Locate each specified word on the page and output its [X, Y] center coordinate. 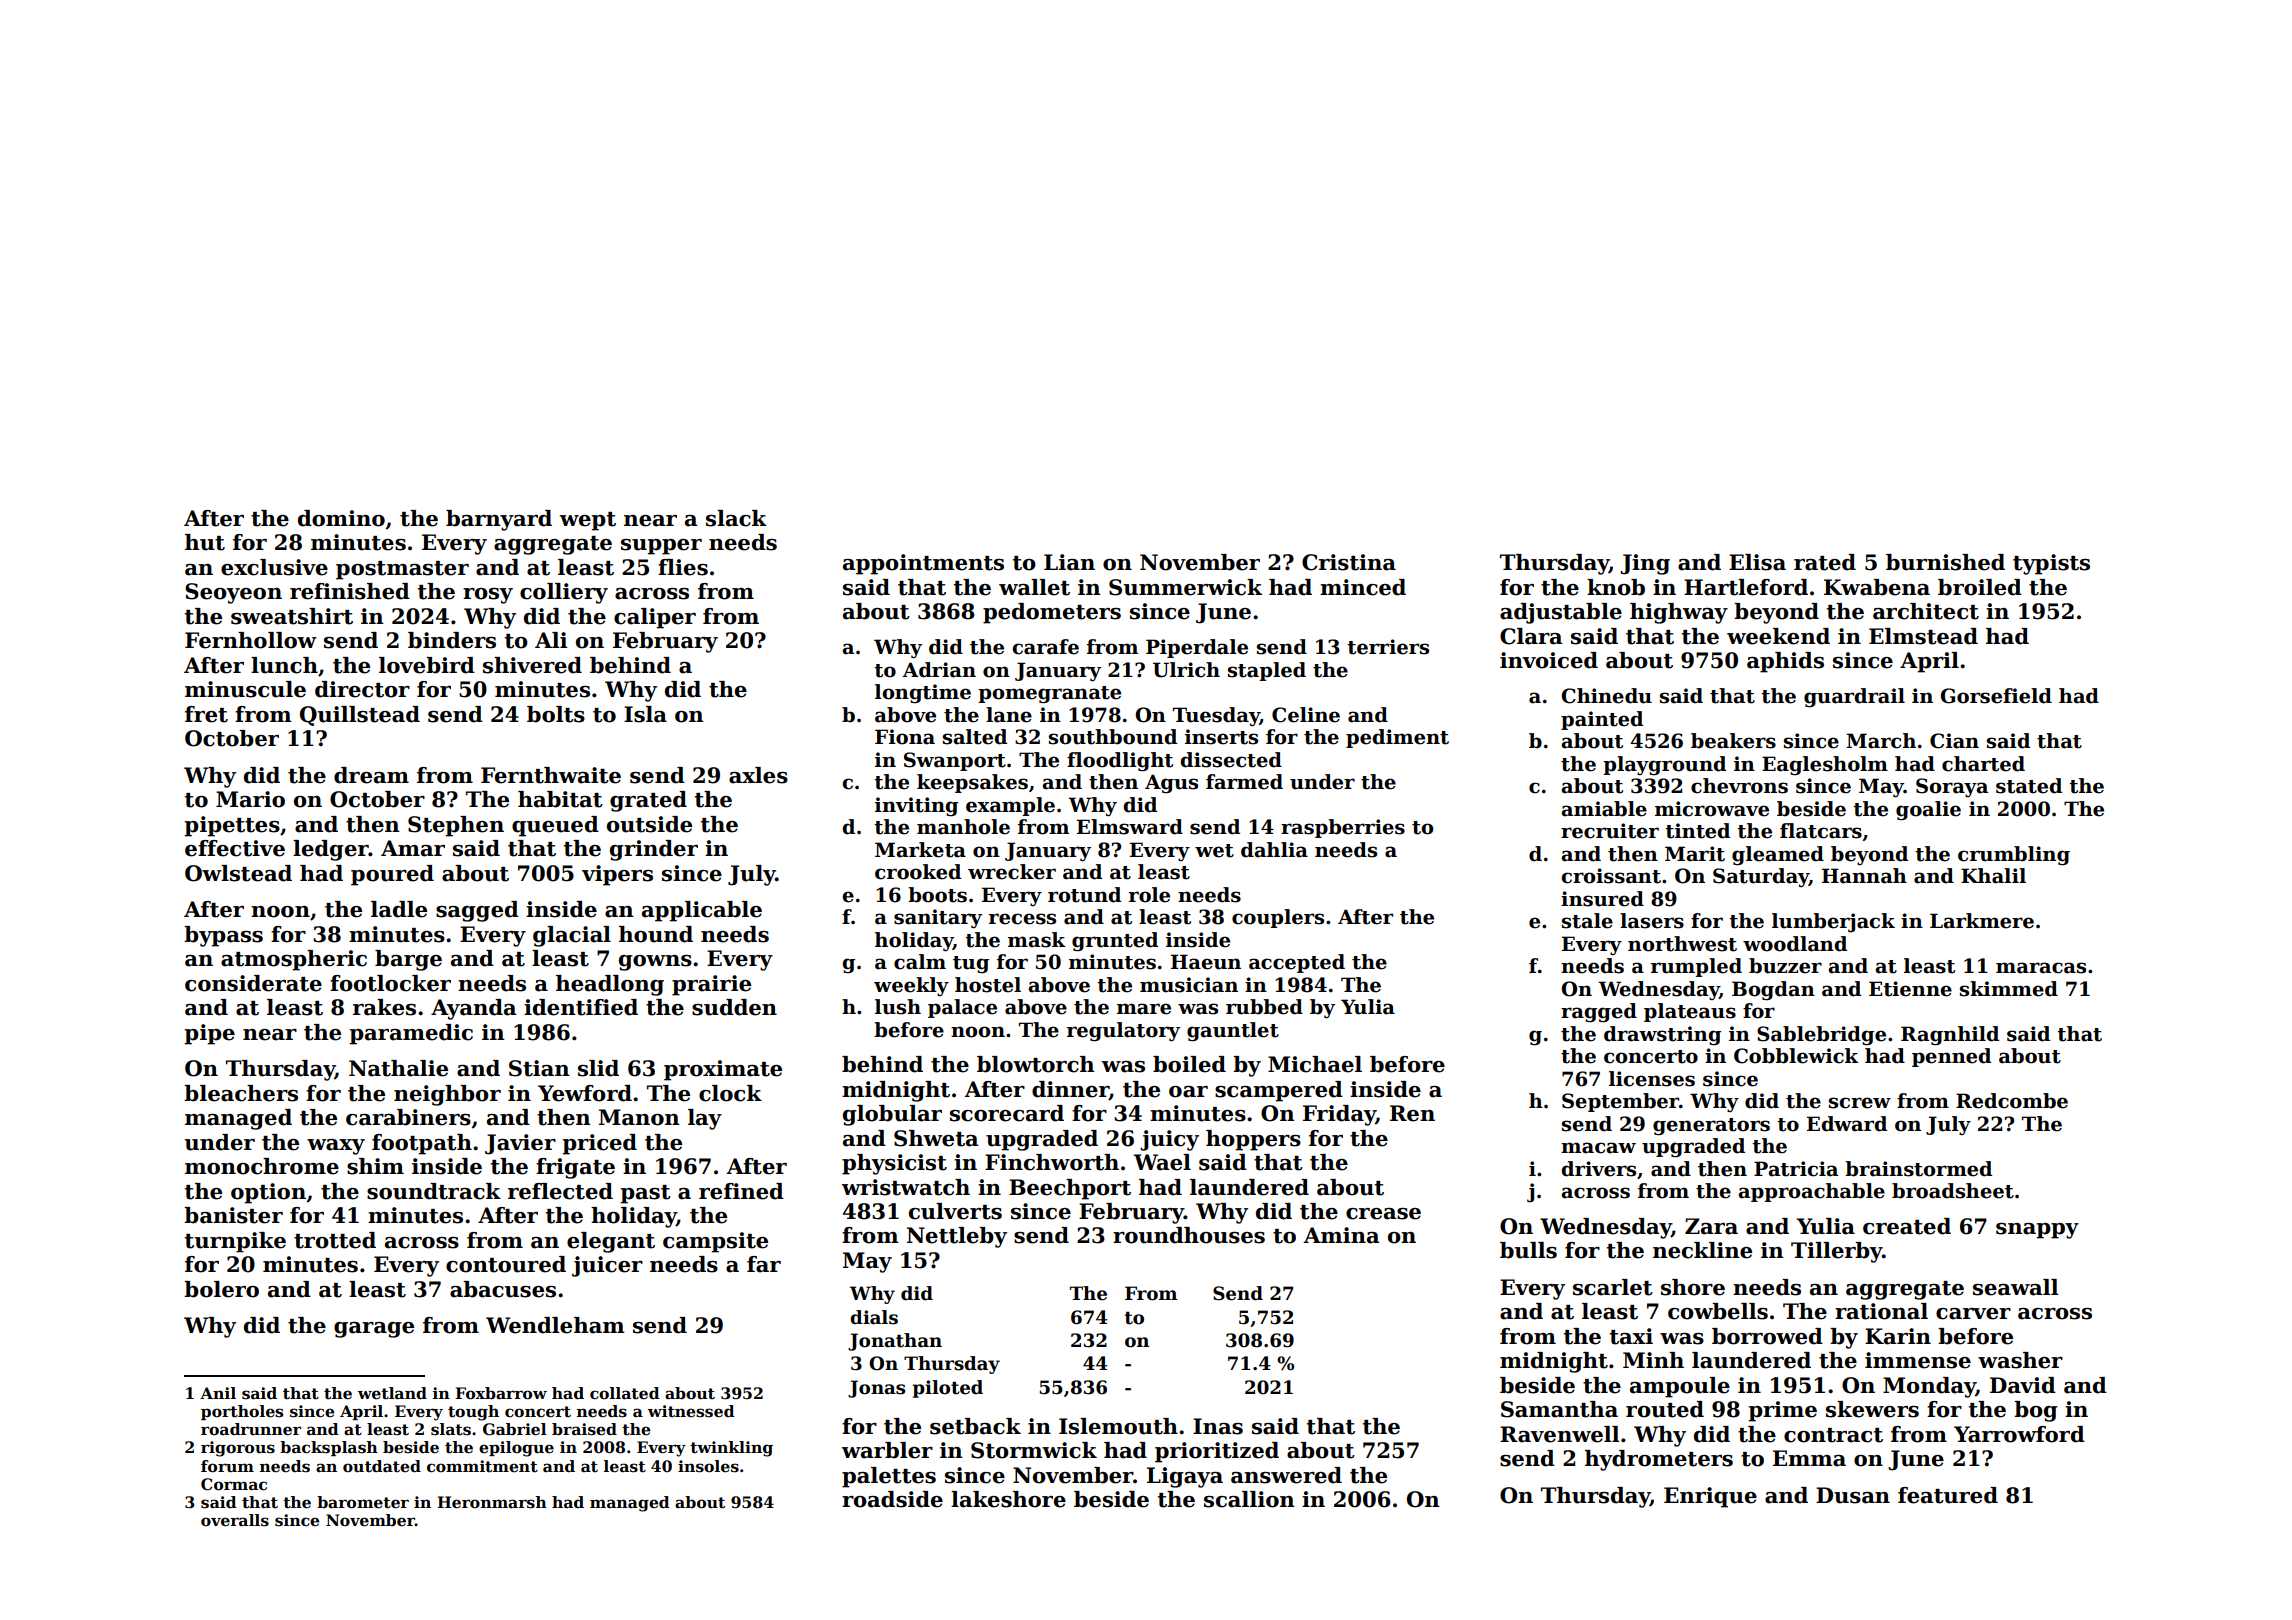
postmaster [402, 570]
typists [2051, 564]
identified [581, 1007]
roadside [892, 1499]
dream [371, 775]
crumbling [2014, 856]
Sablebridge [1821, 1035]
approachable [1811, 1192]
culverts [955, 1211]
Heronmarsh [492, 1502]
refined [741, 1191]
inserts [1221, 737]
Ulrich [1186, 670]
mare [1144, 1009]
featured [1948, 1495]
